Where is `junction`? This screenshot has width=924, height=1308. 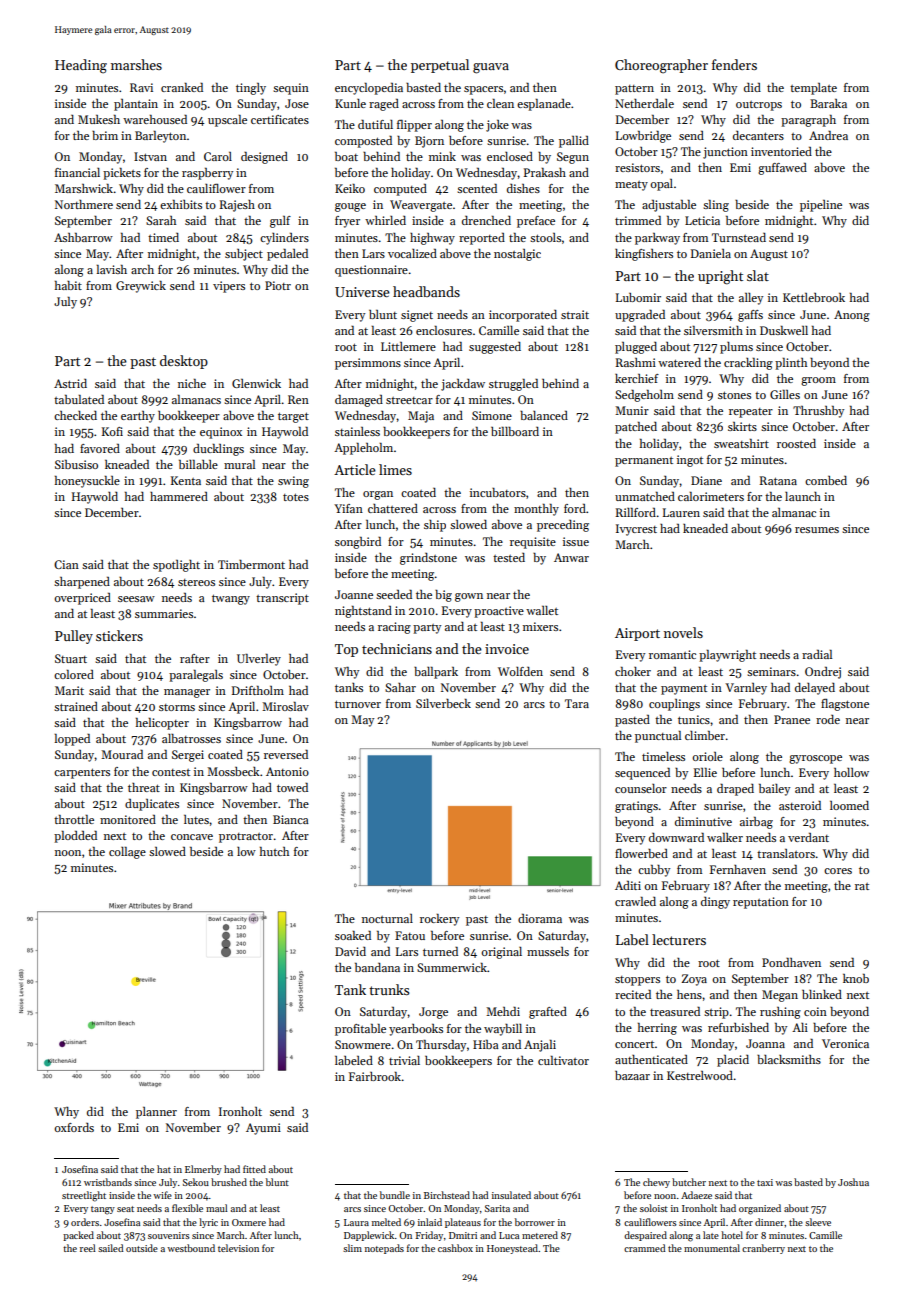 junction is located at coordinates (725, 153).
